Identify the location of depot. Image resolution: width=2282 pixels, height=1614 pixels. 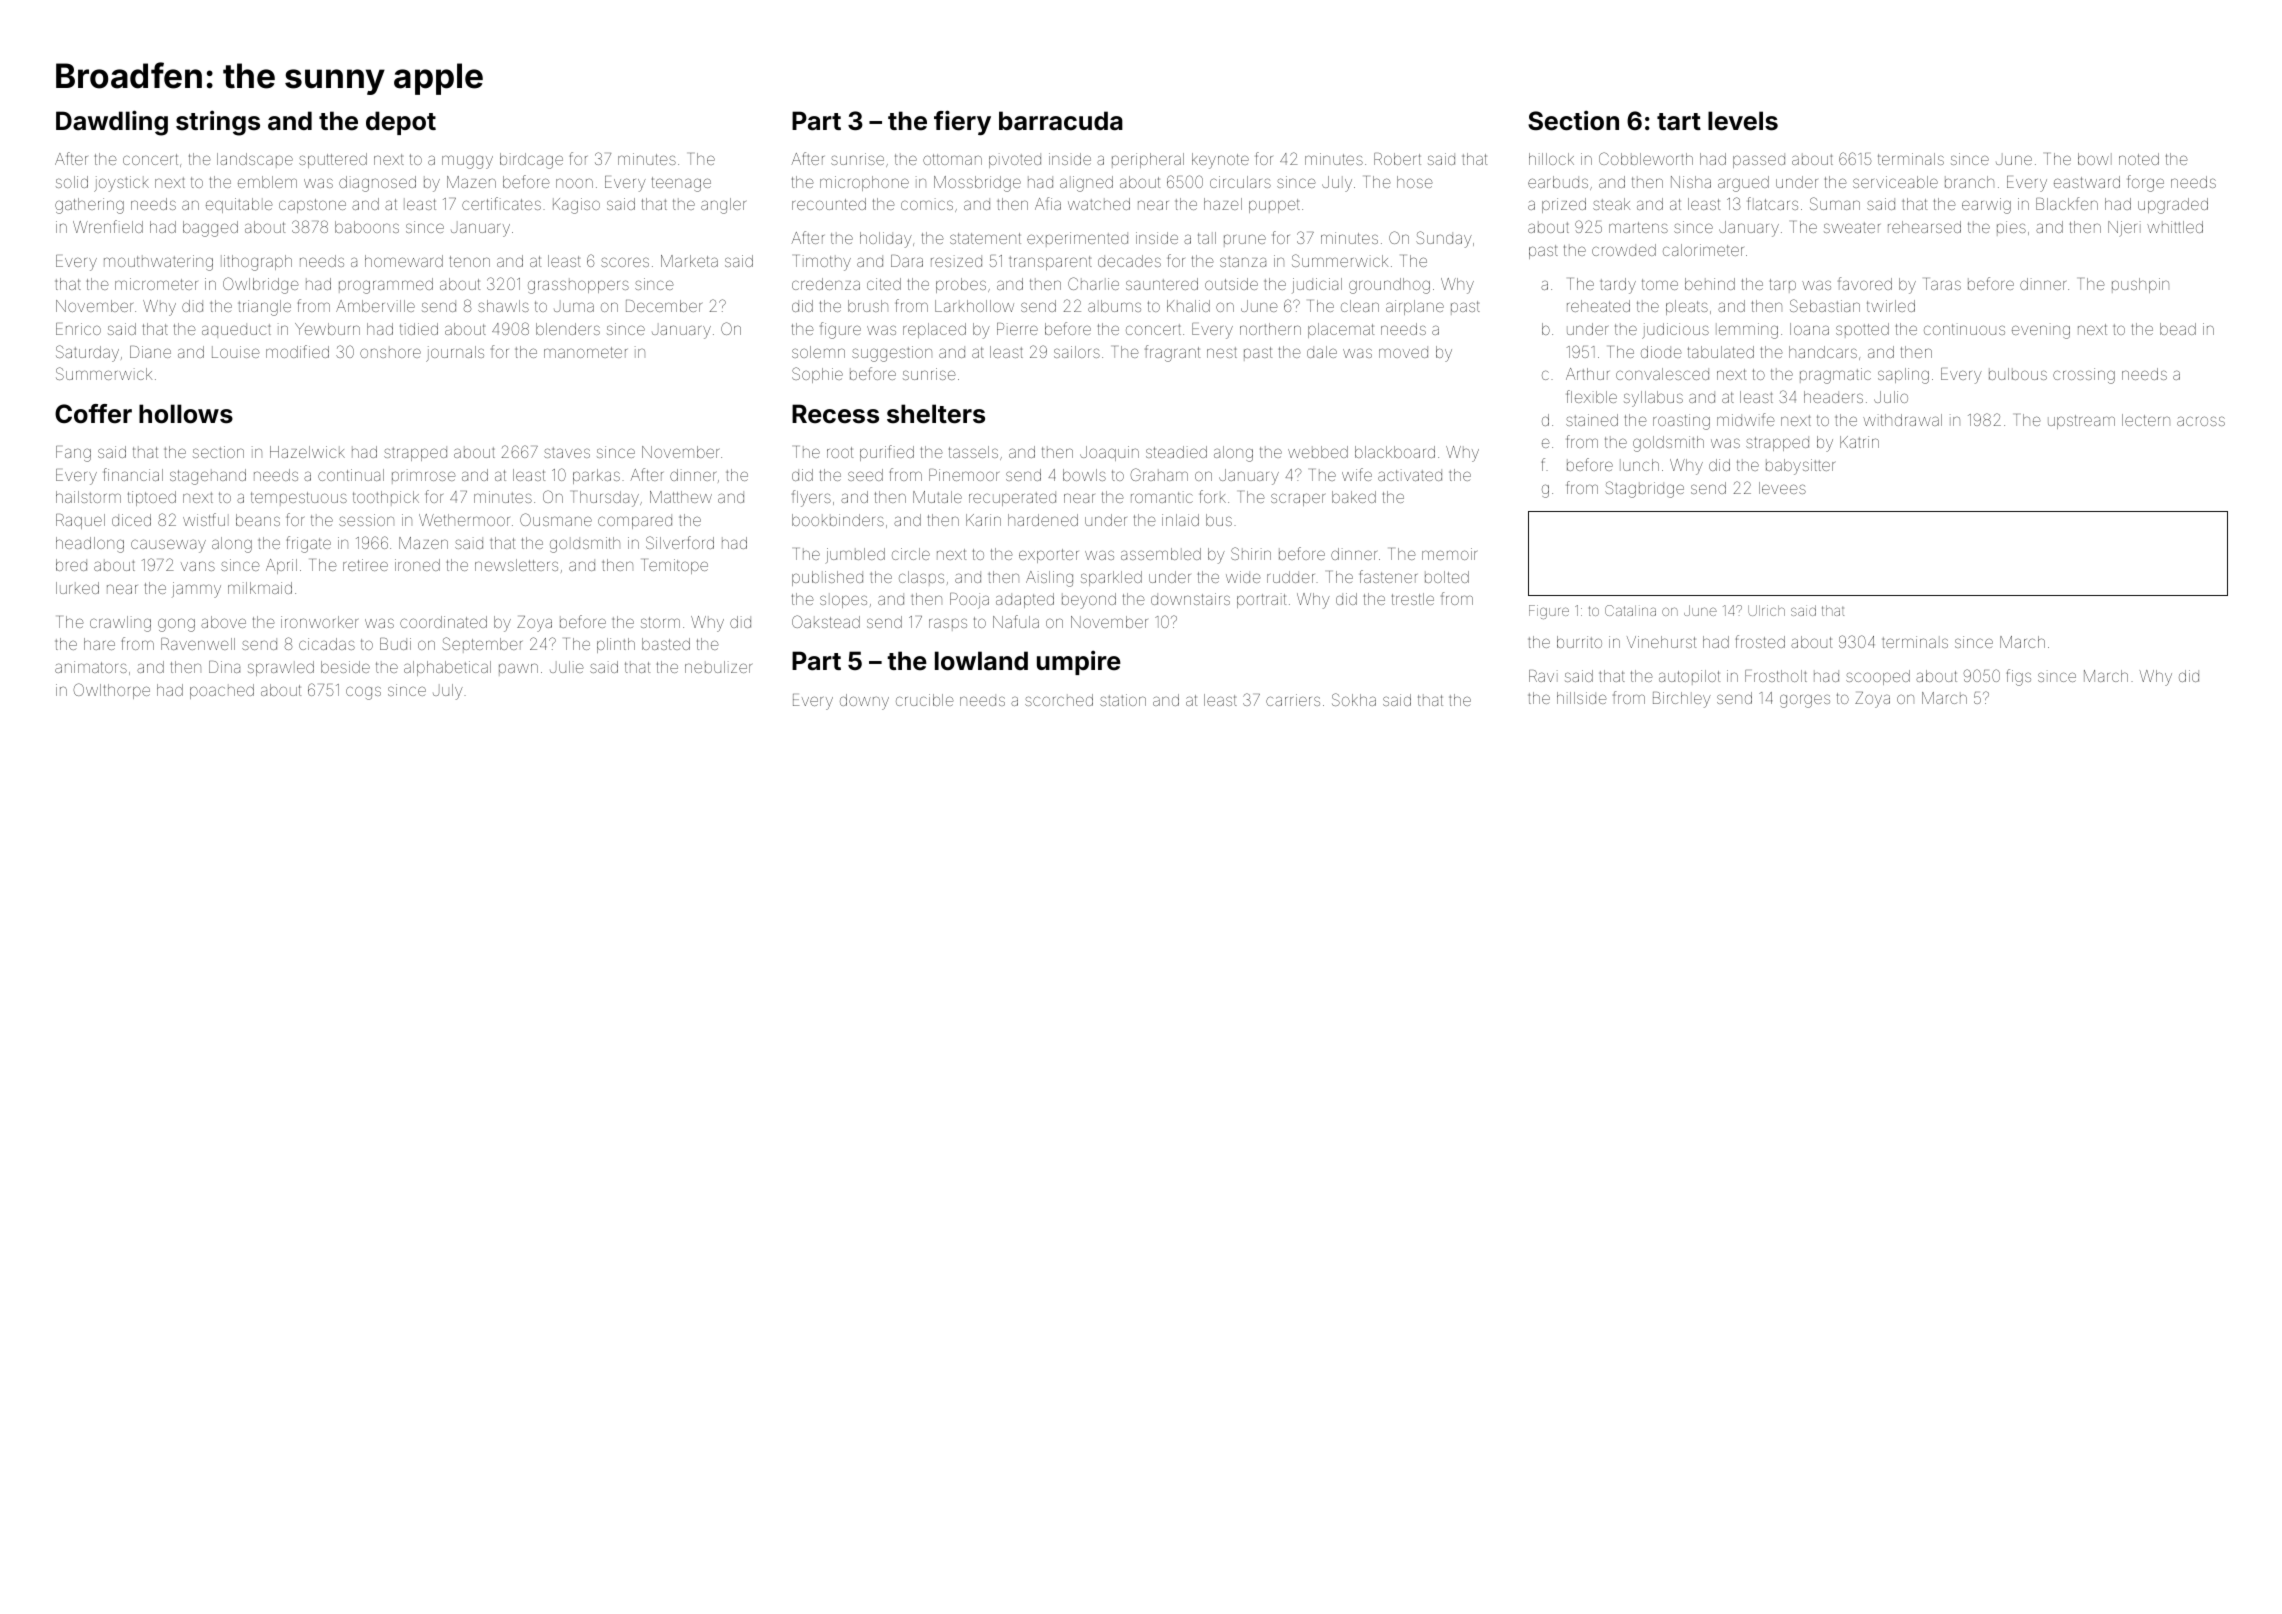
(401, 123).
